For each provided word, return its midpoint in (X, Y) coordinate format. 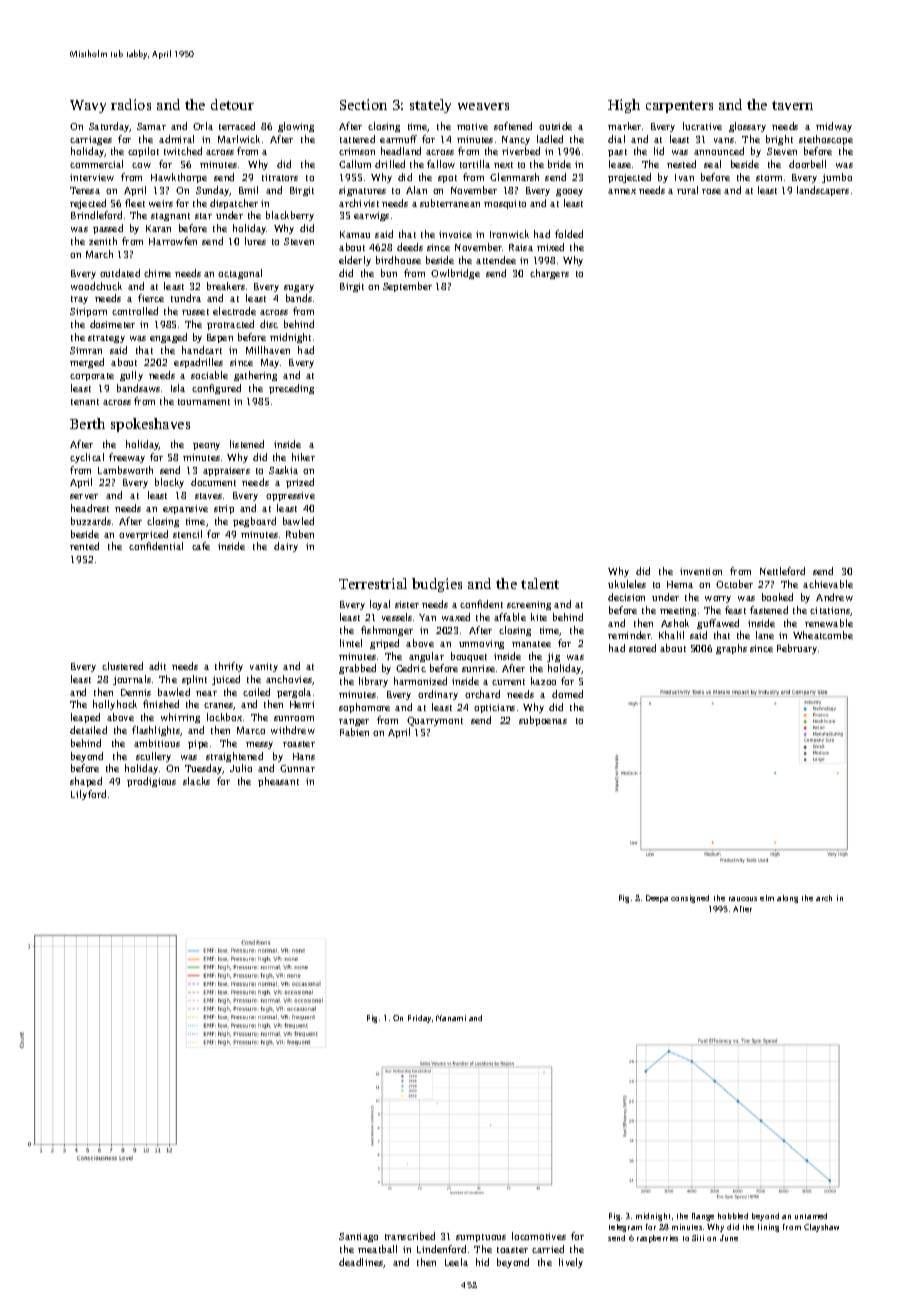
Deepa (657, 899)
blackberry (290, 216)
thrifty (229, 667)
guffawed (718, 624)
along (787, 899)
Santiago (358, 1237)
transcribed (410, 1236)
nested (681, 164)
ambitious (157, 743)
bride (559, 164)
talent (540, 583)
